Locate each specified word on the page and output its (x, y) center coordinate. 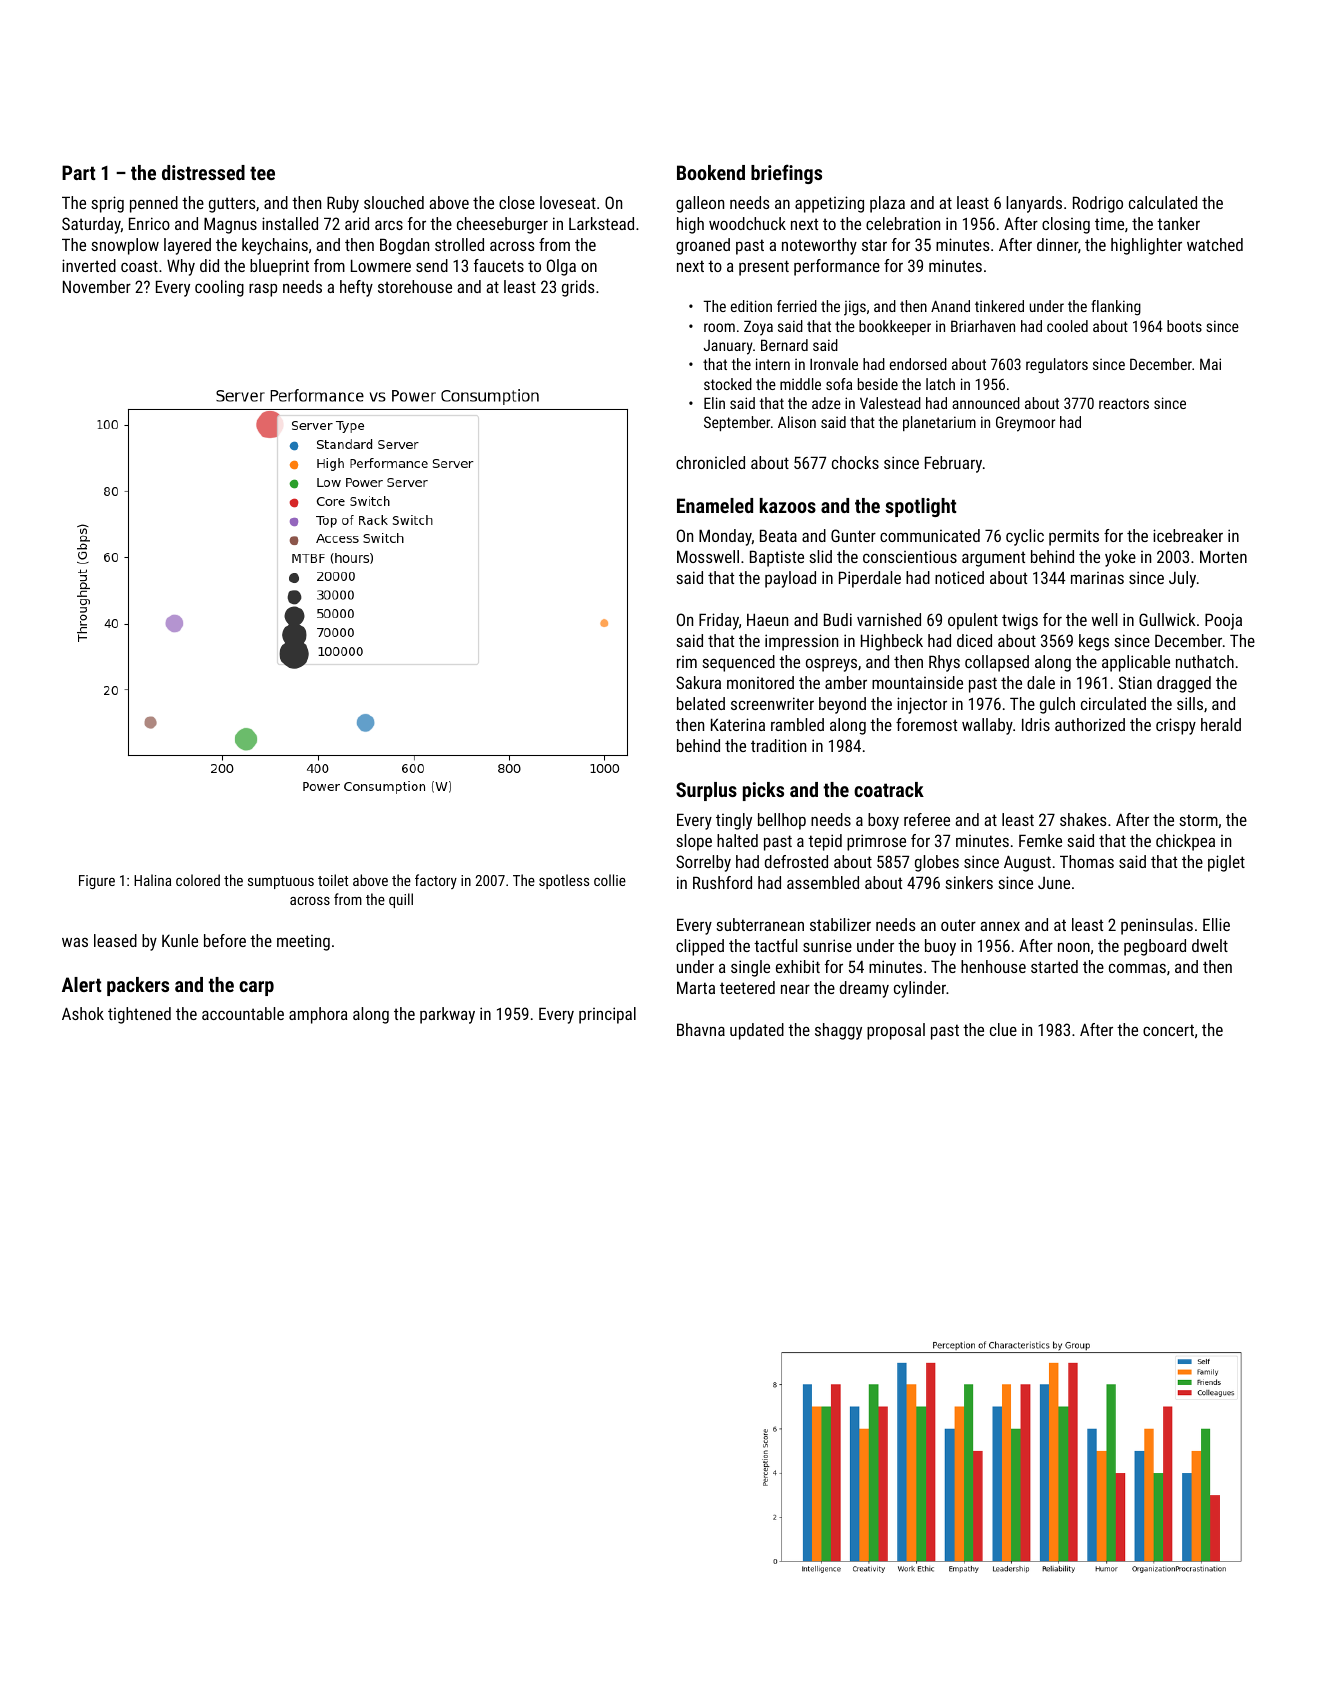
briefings (786, 174)
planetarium (939, 423)
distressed (203, 172)
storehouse (415, 286)
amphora (318, 1015)
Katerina (738, 724)
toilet (333, 880)
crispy (1176, 726)
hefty (356, 288)
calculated (1163, 202)
